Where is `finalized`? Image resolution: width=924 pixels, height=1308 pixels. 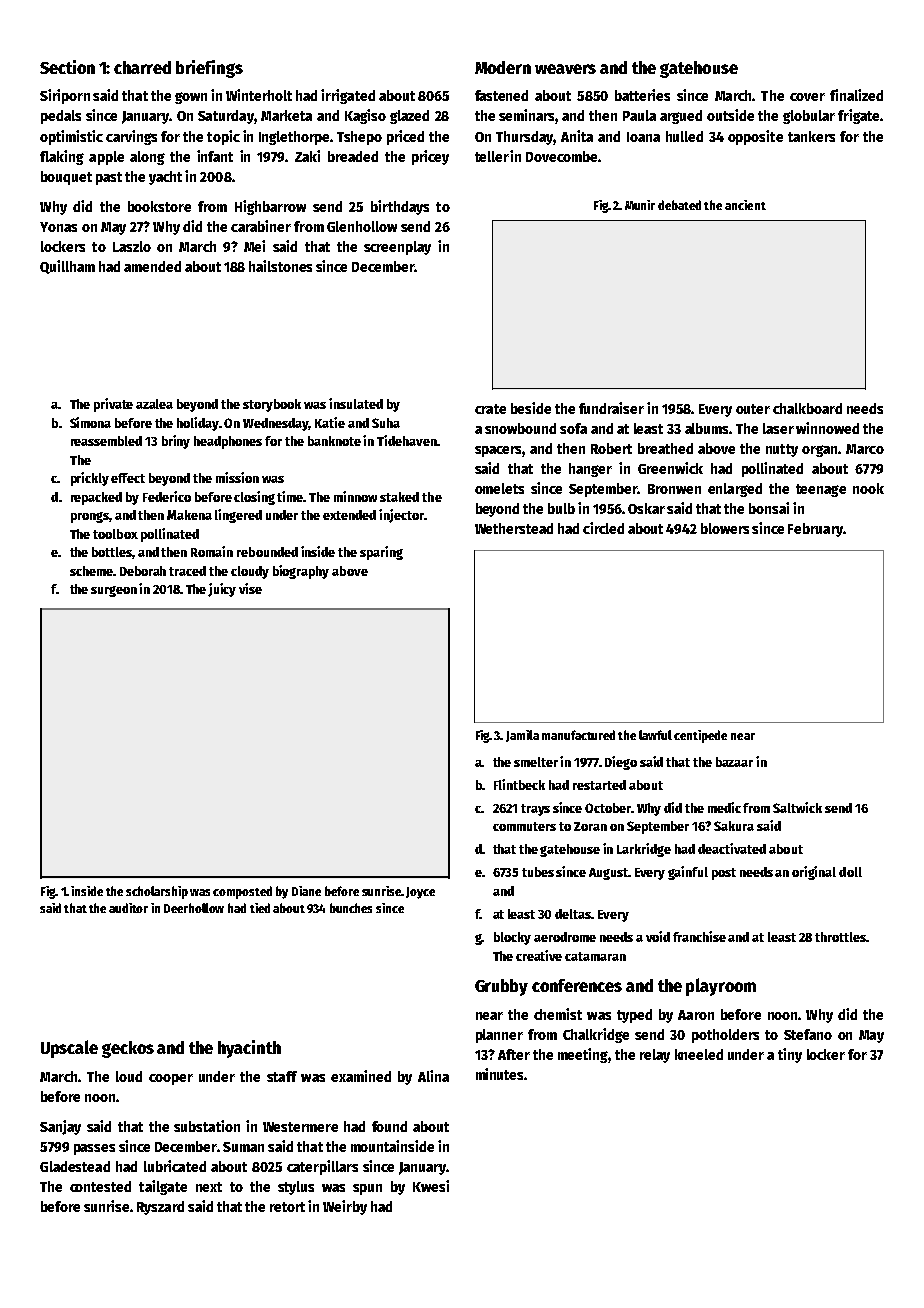
finalized is located at coordinates (856, 95).
